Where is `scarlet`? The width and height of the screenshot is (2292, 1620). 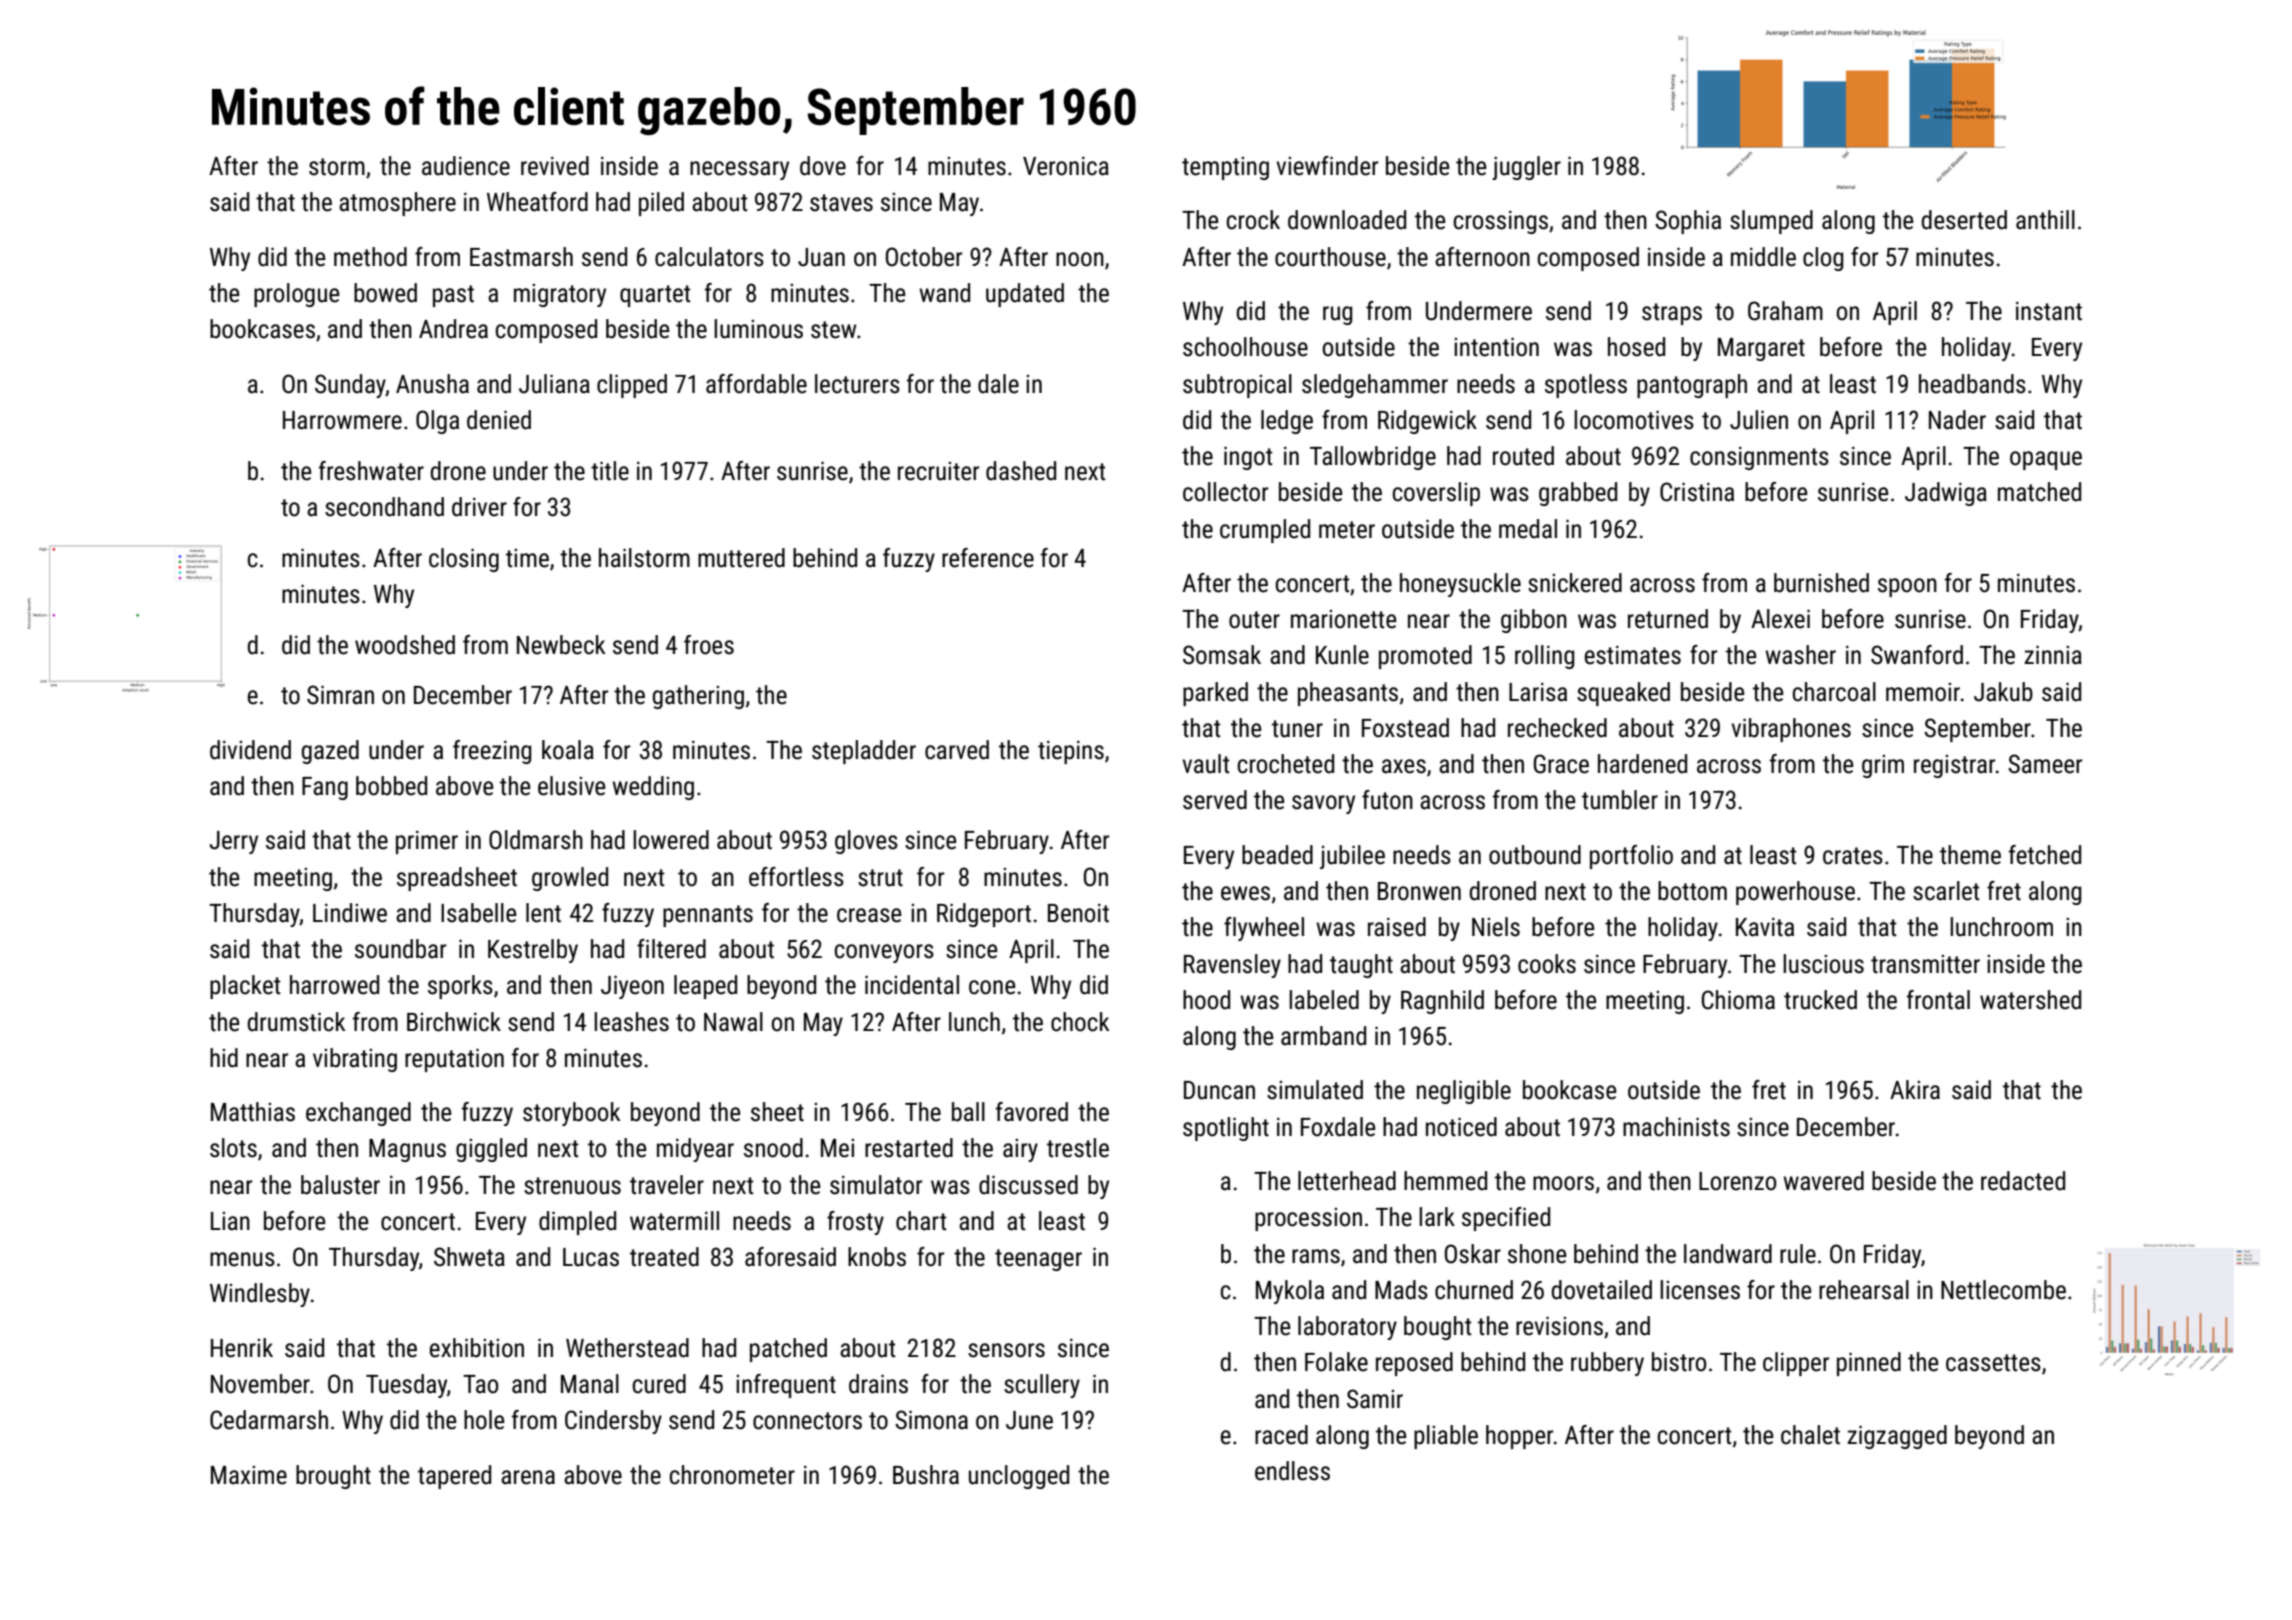
scarlet is located at coordinates (1946, 891).
